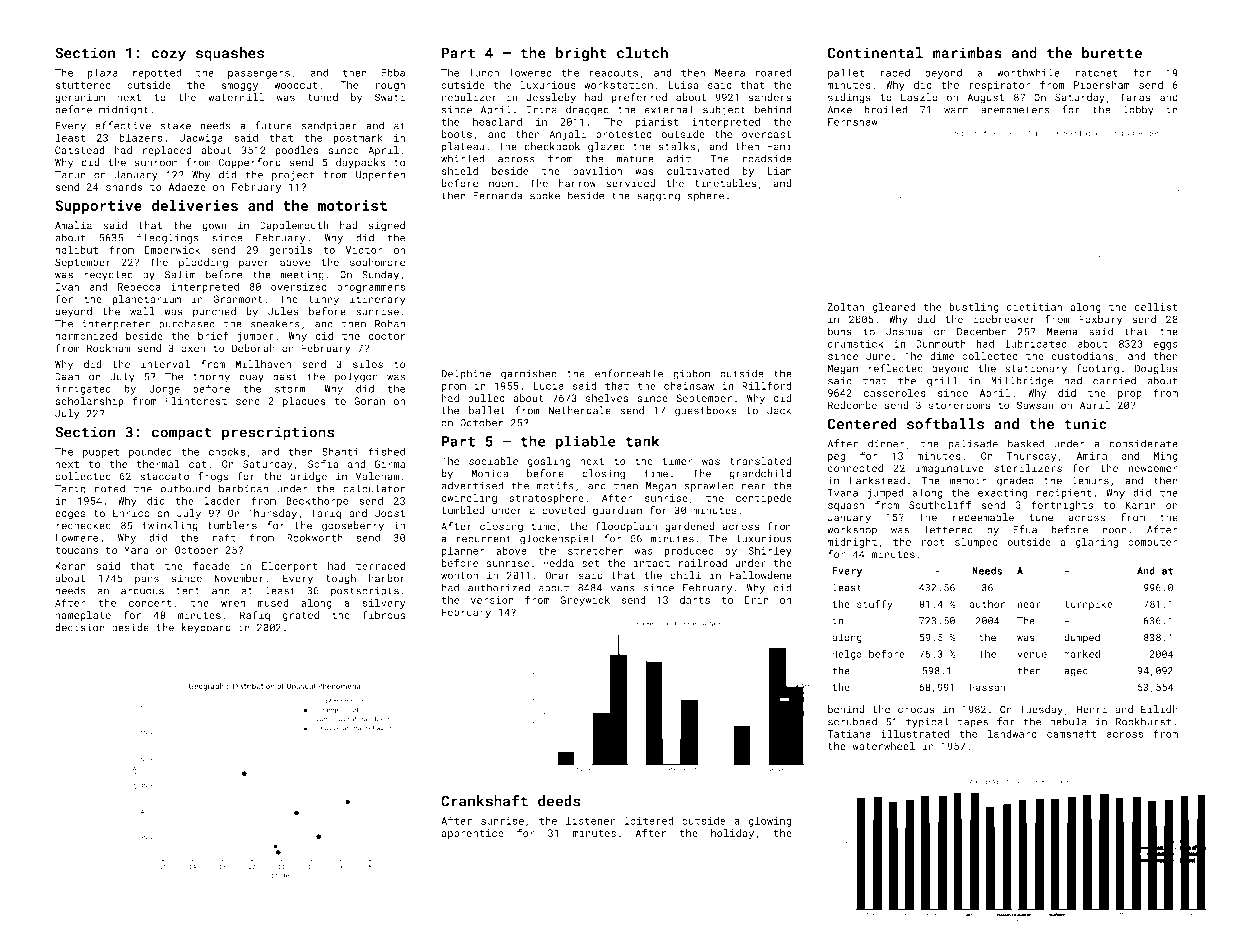  Describe the element at coordinates (585, 601) in the screenshot. I see `Greywick` at that location.
